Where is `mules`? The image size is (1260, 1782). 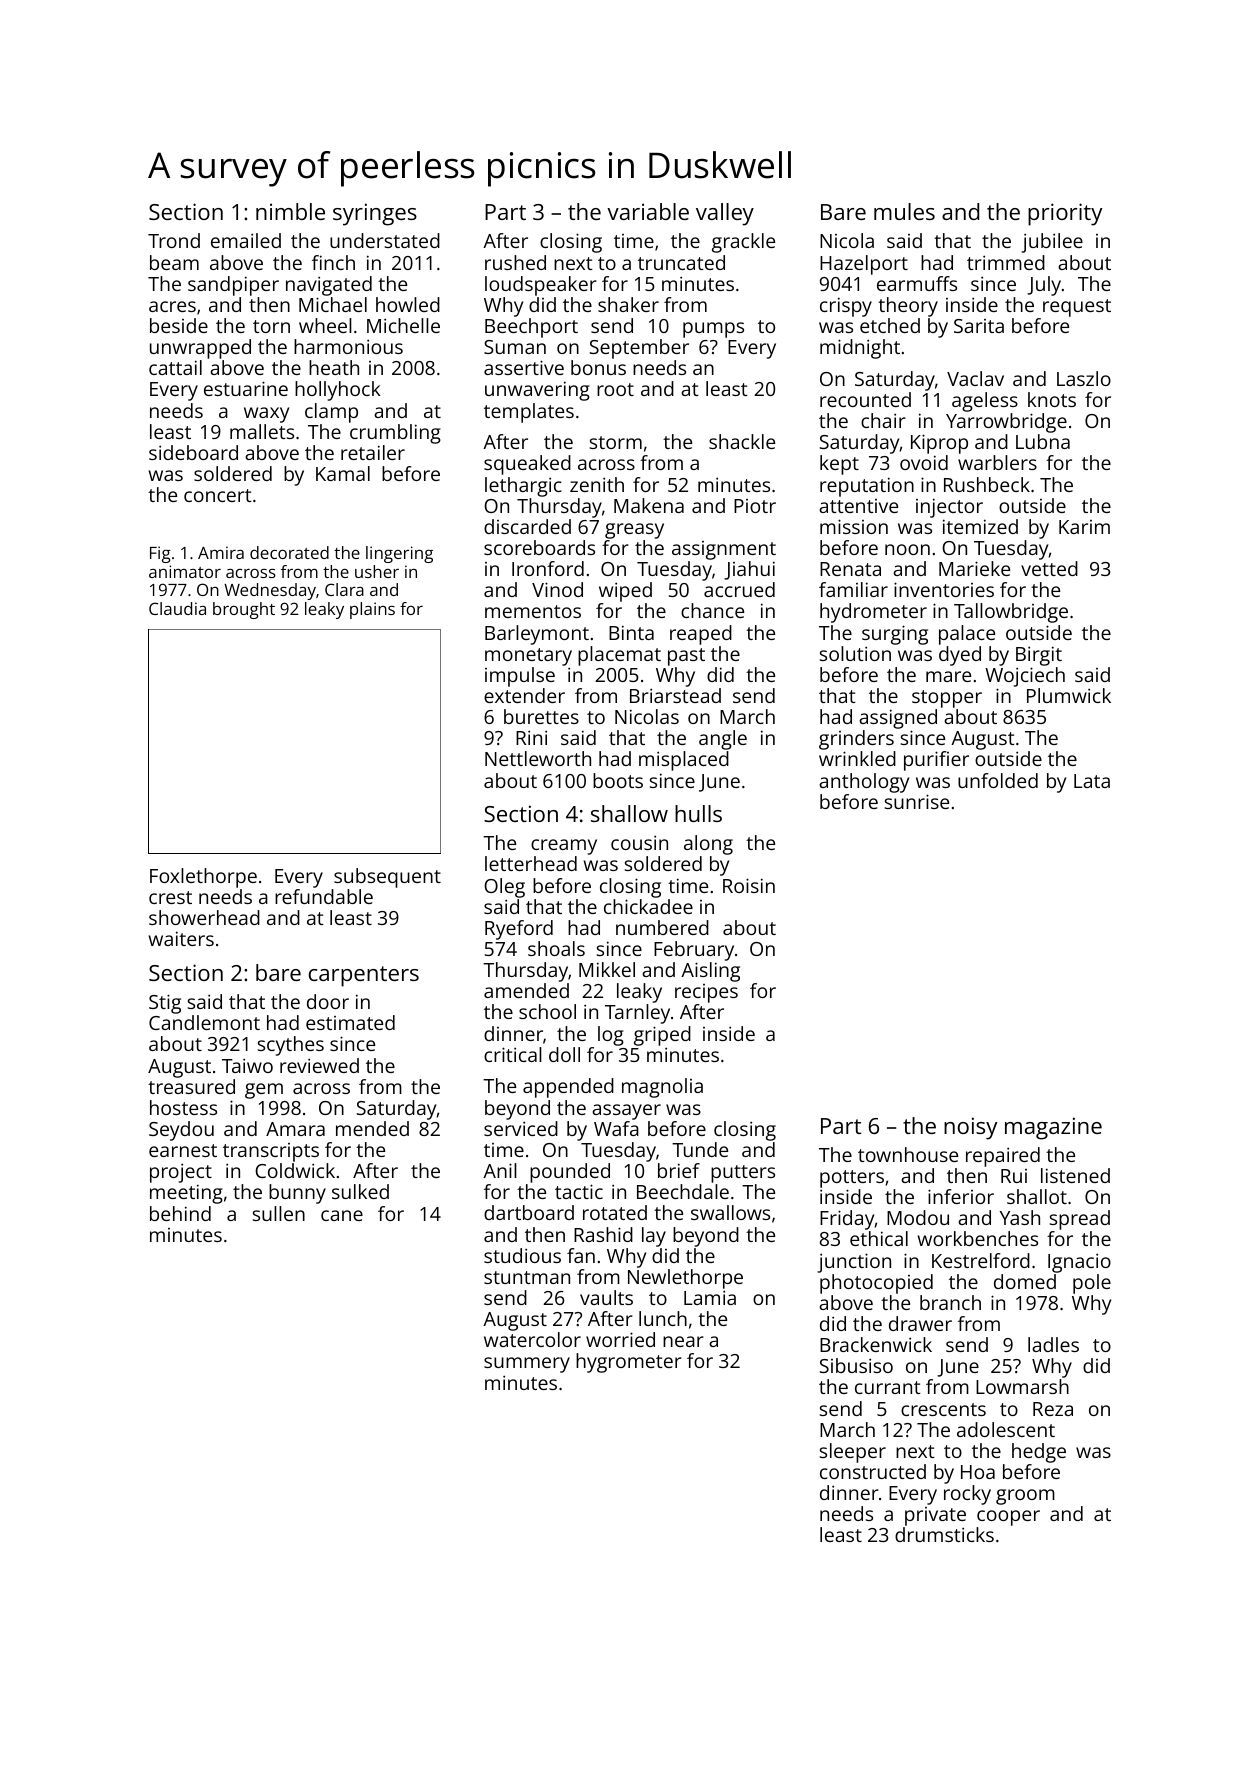
mules is located at coordinates (904, 211).
